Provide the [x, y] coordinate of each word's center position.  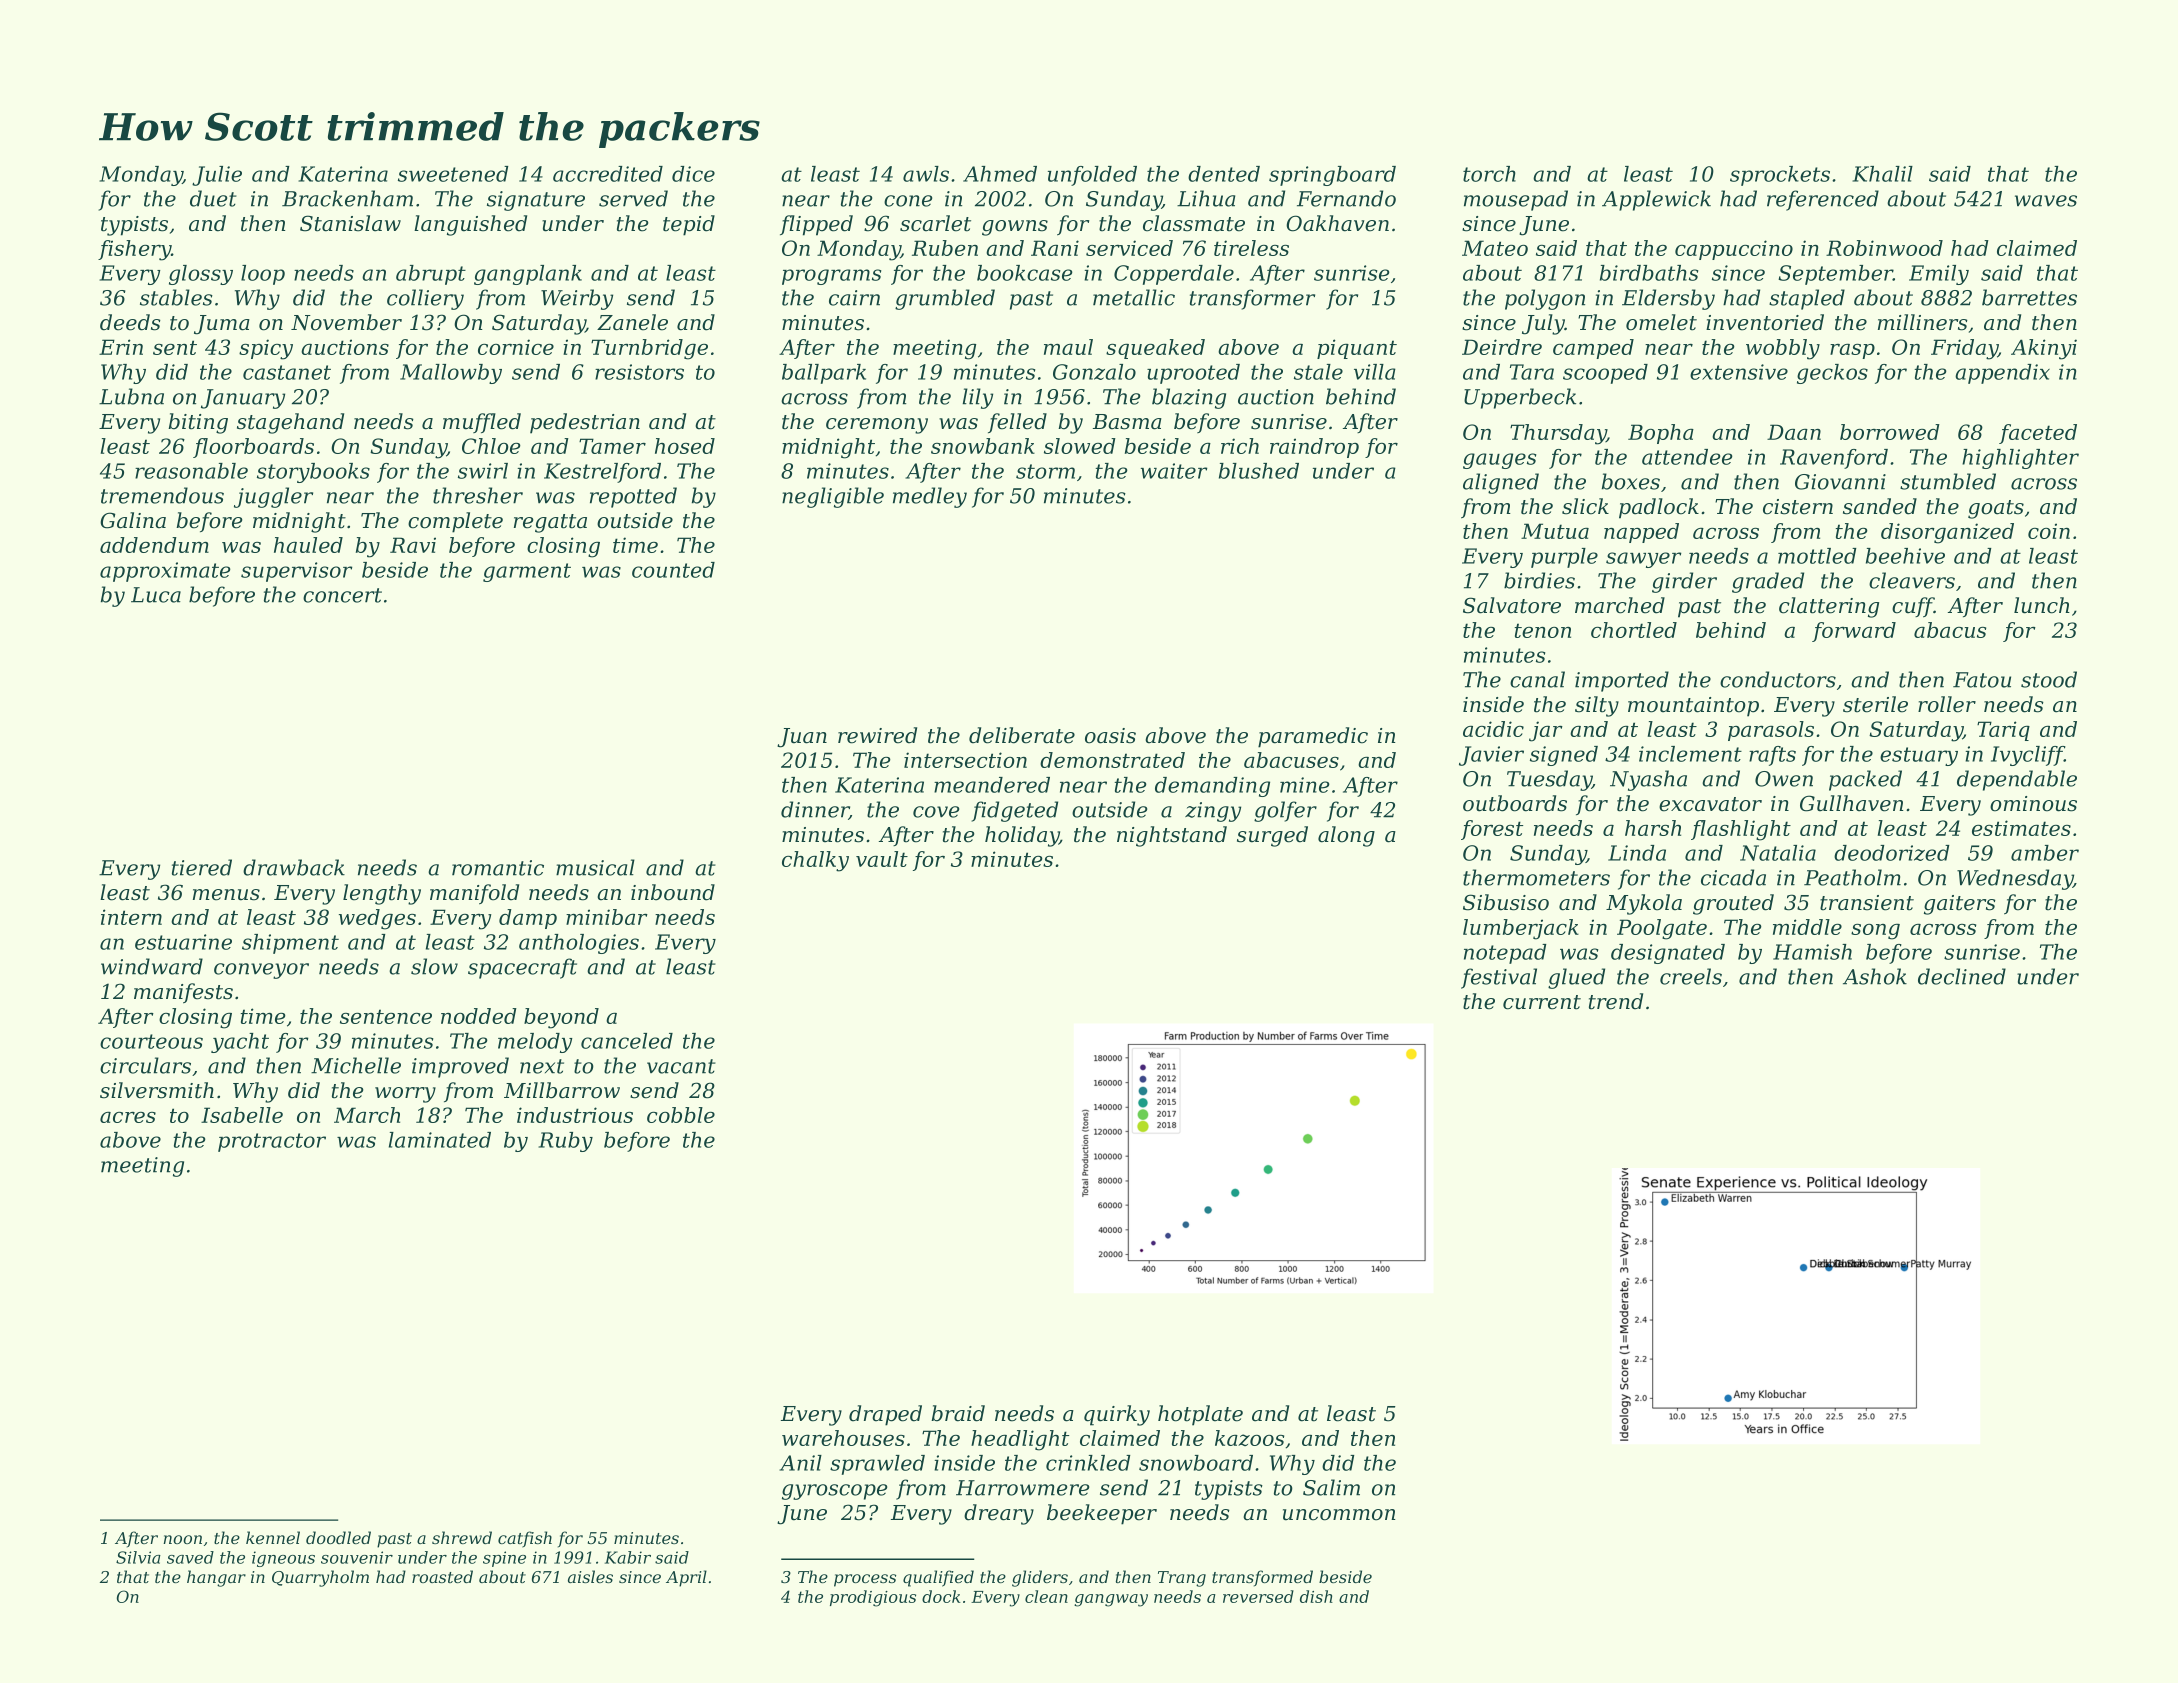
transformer [1252, 299]
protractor [272, 1142]
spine [504, 1559]
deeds [130, 322]
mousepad [1516, 200]
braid [958, 1413]
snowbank [983, 446]
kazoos [1249, 1438]
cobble [681, 1115]
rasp [1852, 351]
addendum [154, 545]
